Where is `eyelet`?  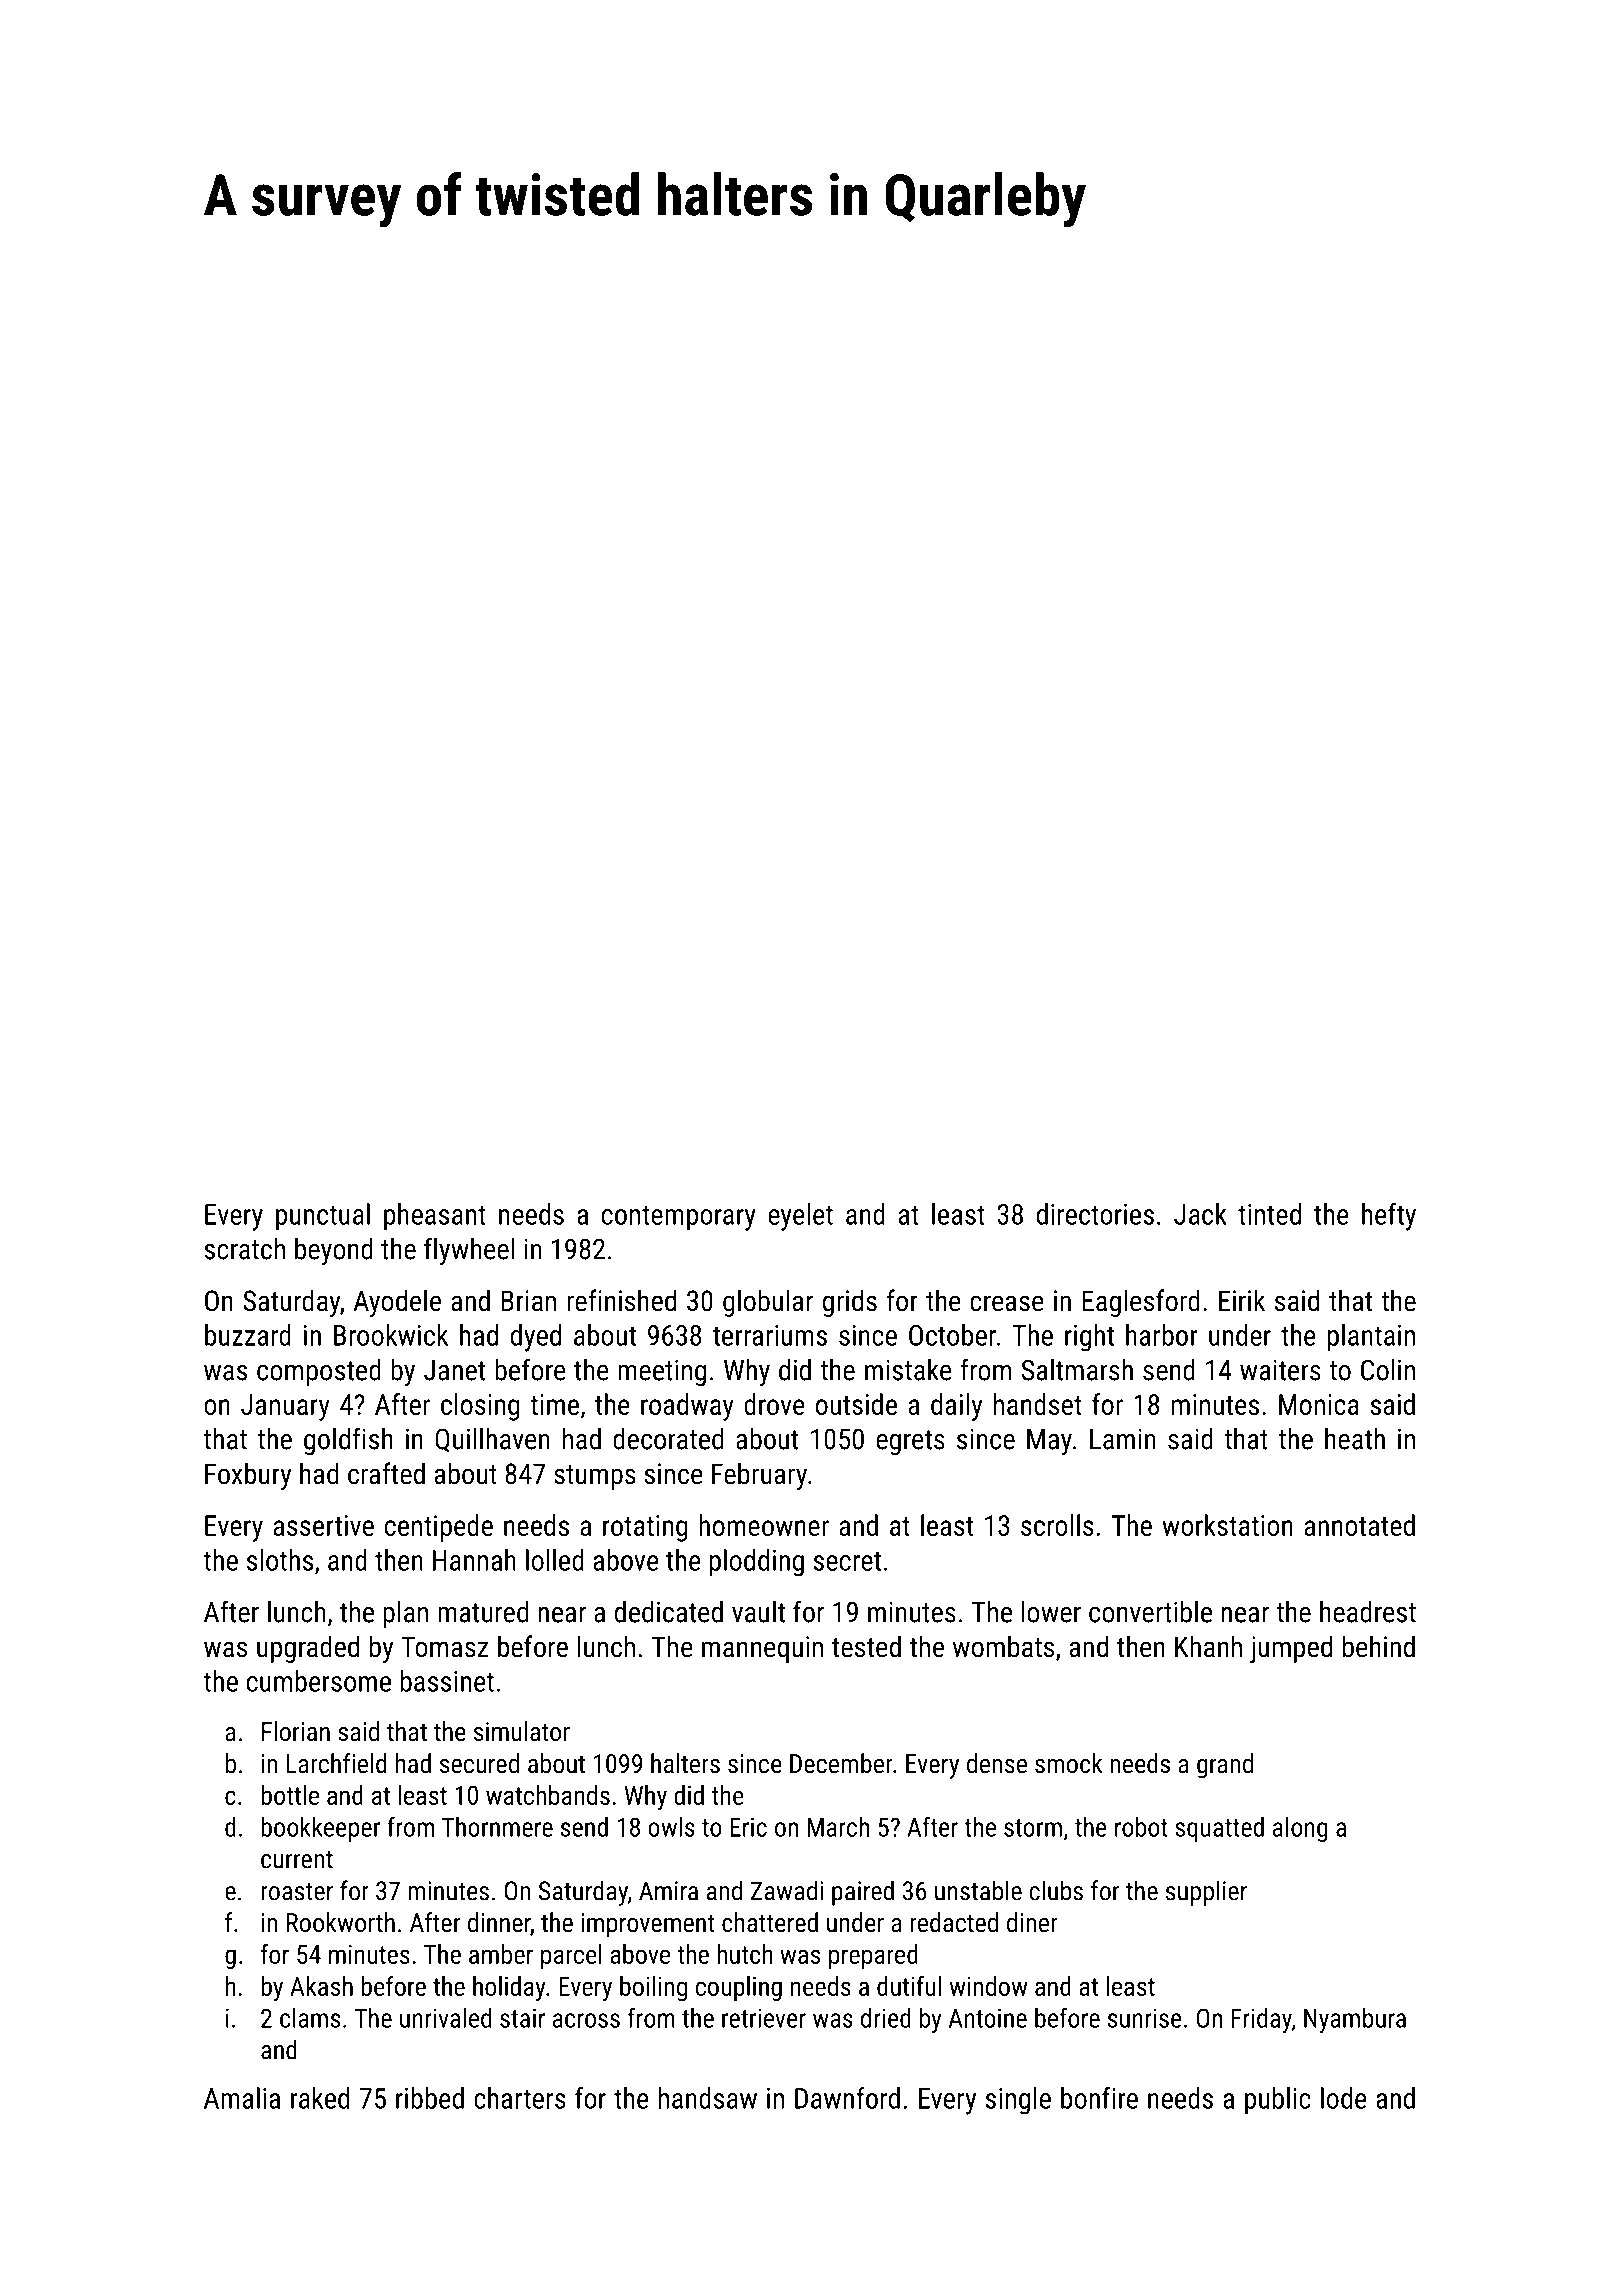 eyelet is located at coordinates (800, 1217).
